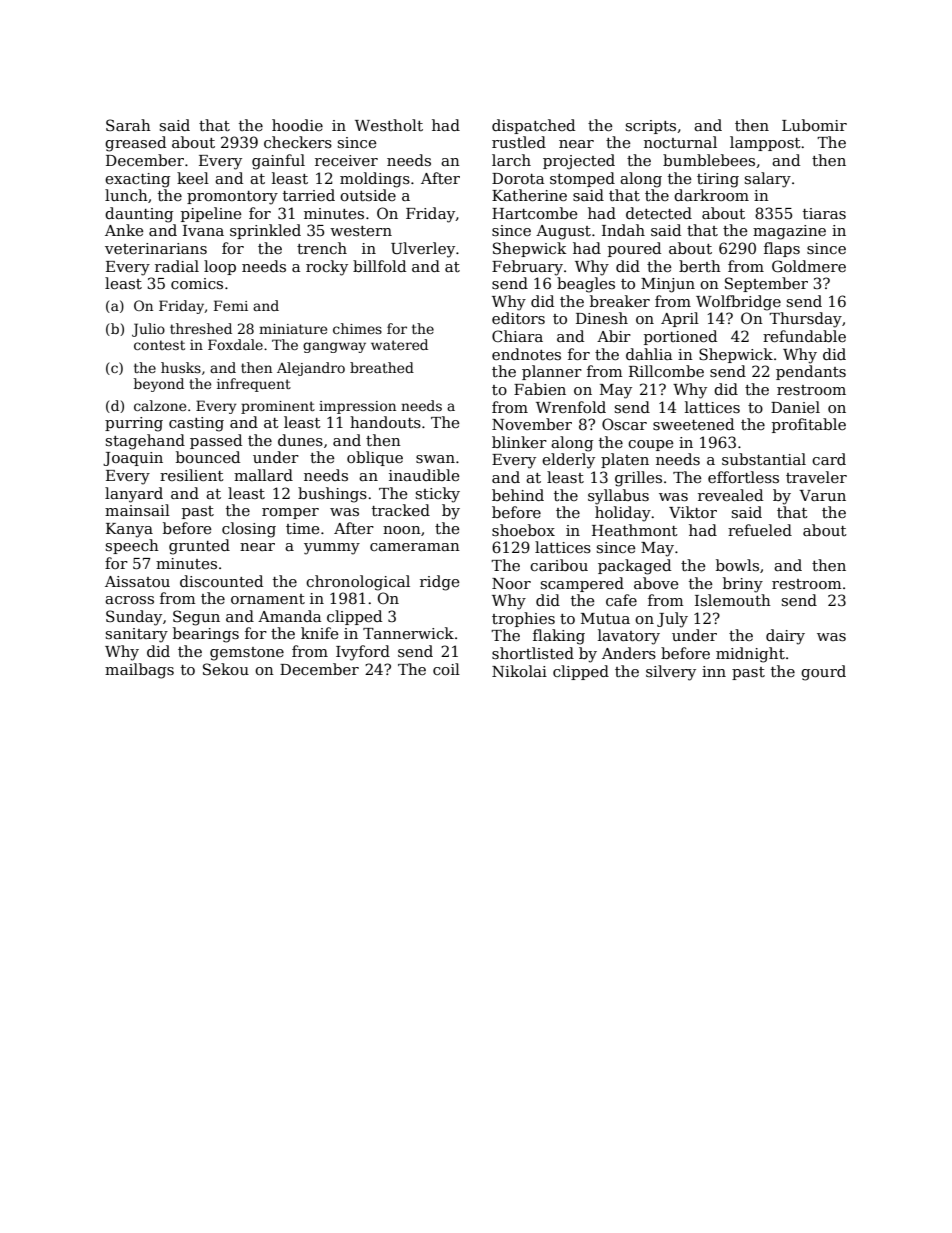 This screenshot has width=952, height=1233. What do you see at coordinates (711, 195) in the screenshot?
I see `darkroom` at bounding box center [711, 195].
